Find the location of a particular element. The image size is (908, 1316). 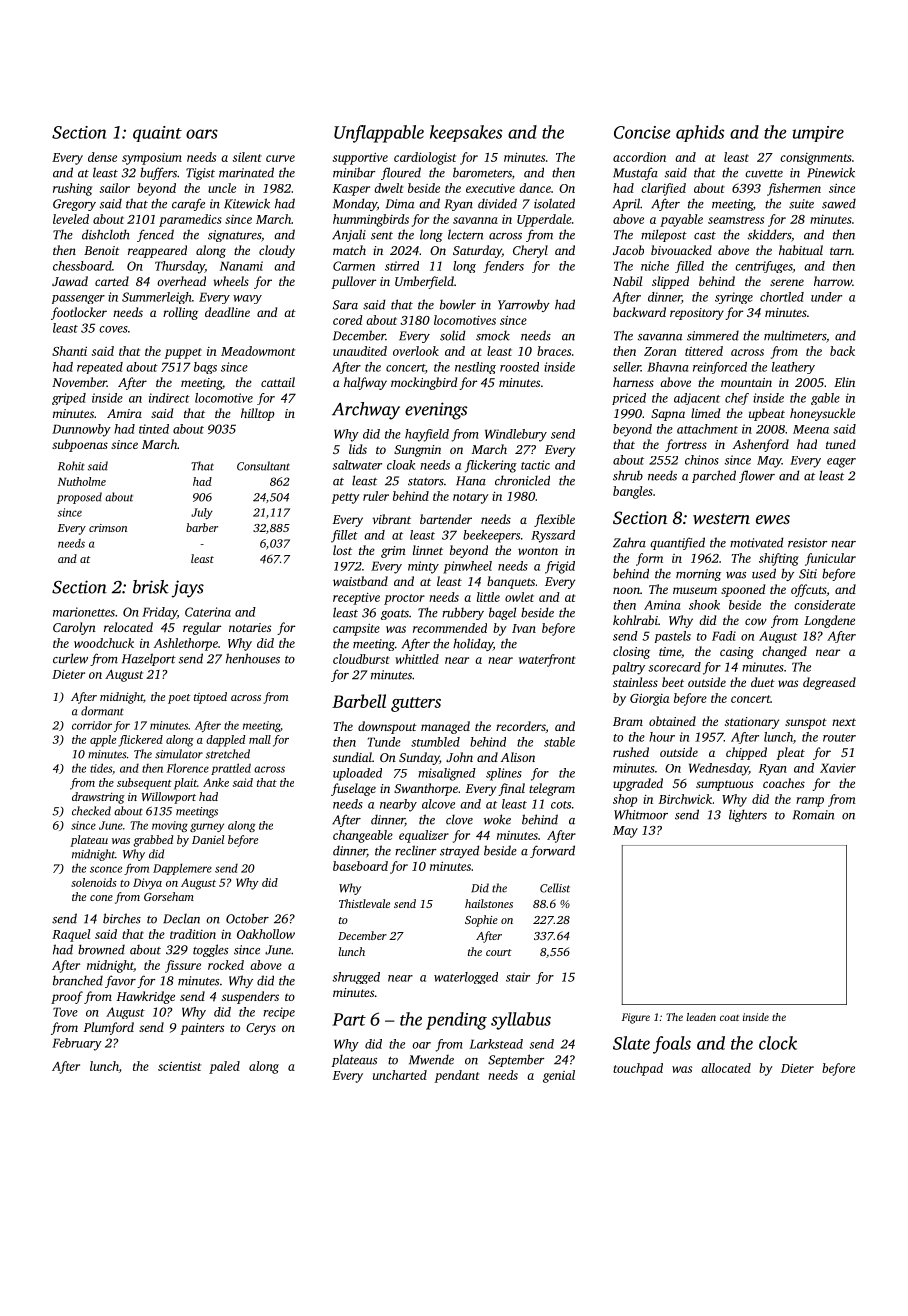

keepsakes is located at coordinates (466, 133).
